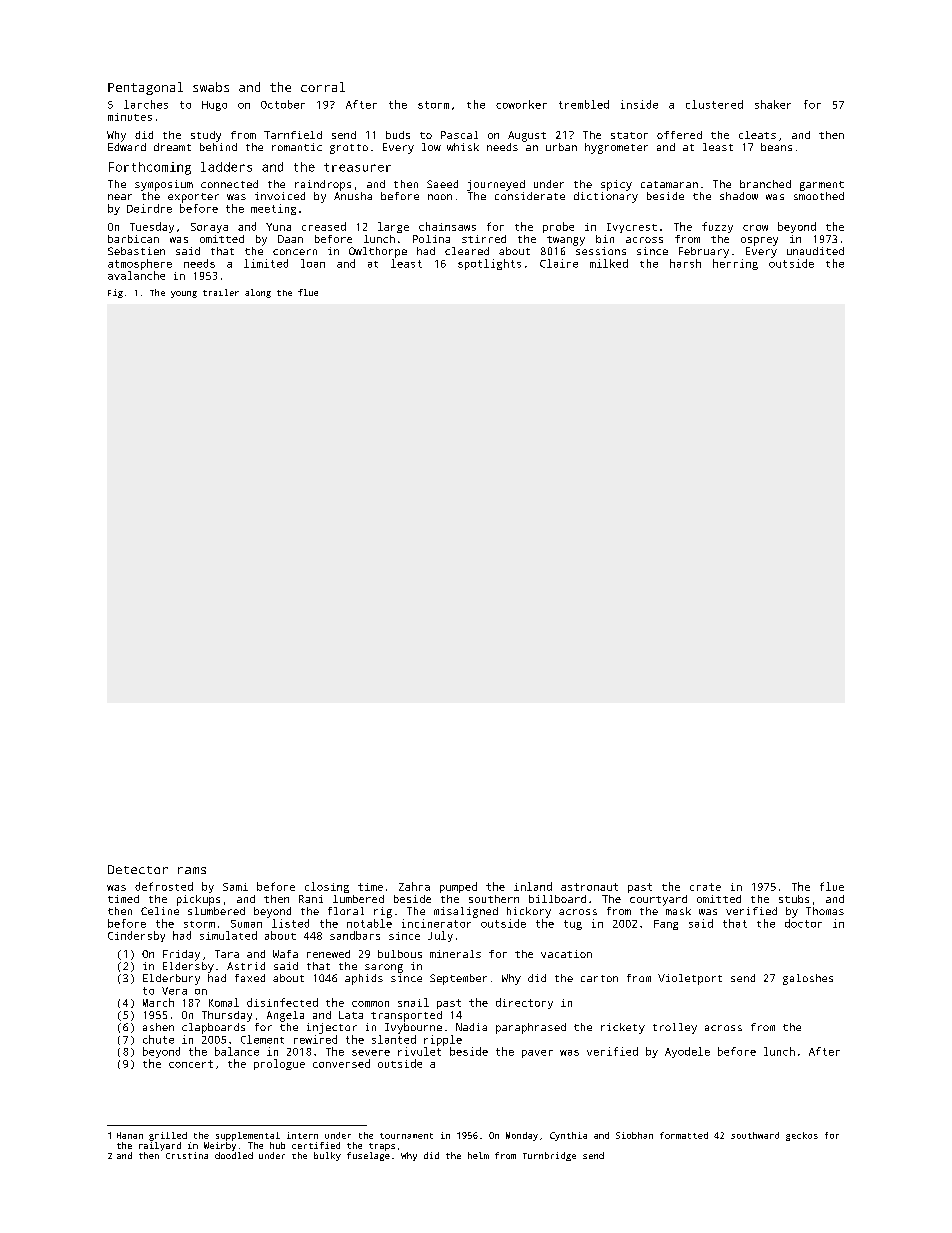 The width and height of the page is (952, 1233). What do you see at coordinates (735, 264) in the page?
I see `herring` at bounding box center [735, 264].
